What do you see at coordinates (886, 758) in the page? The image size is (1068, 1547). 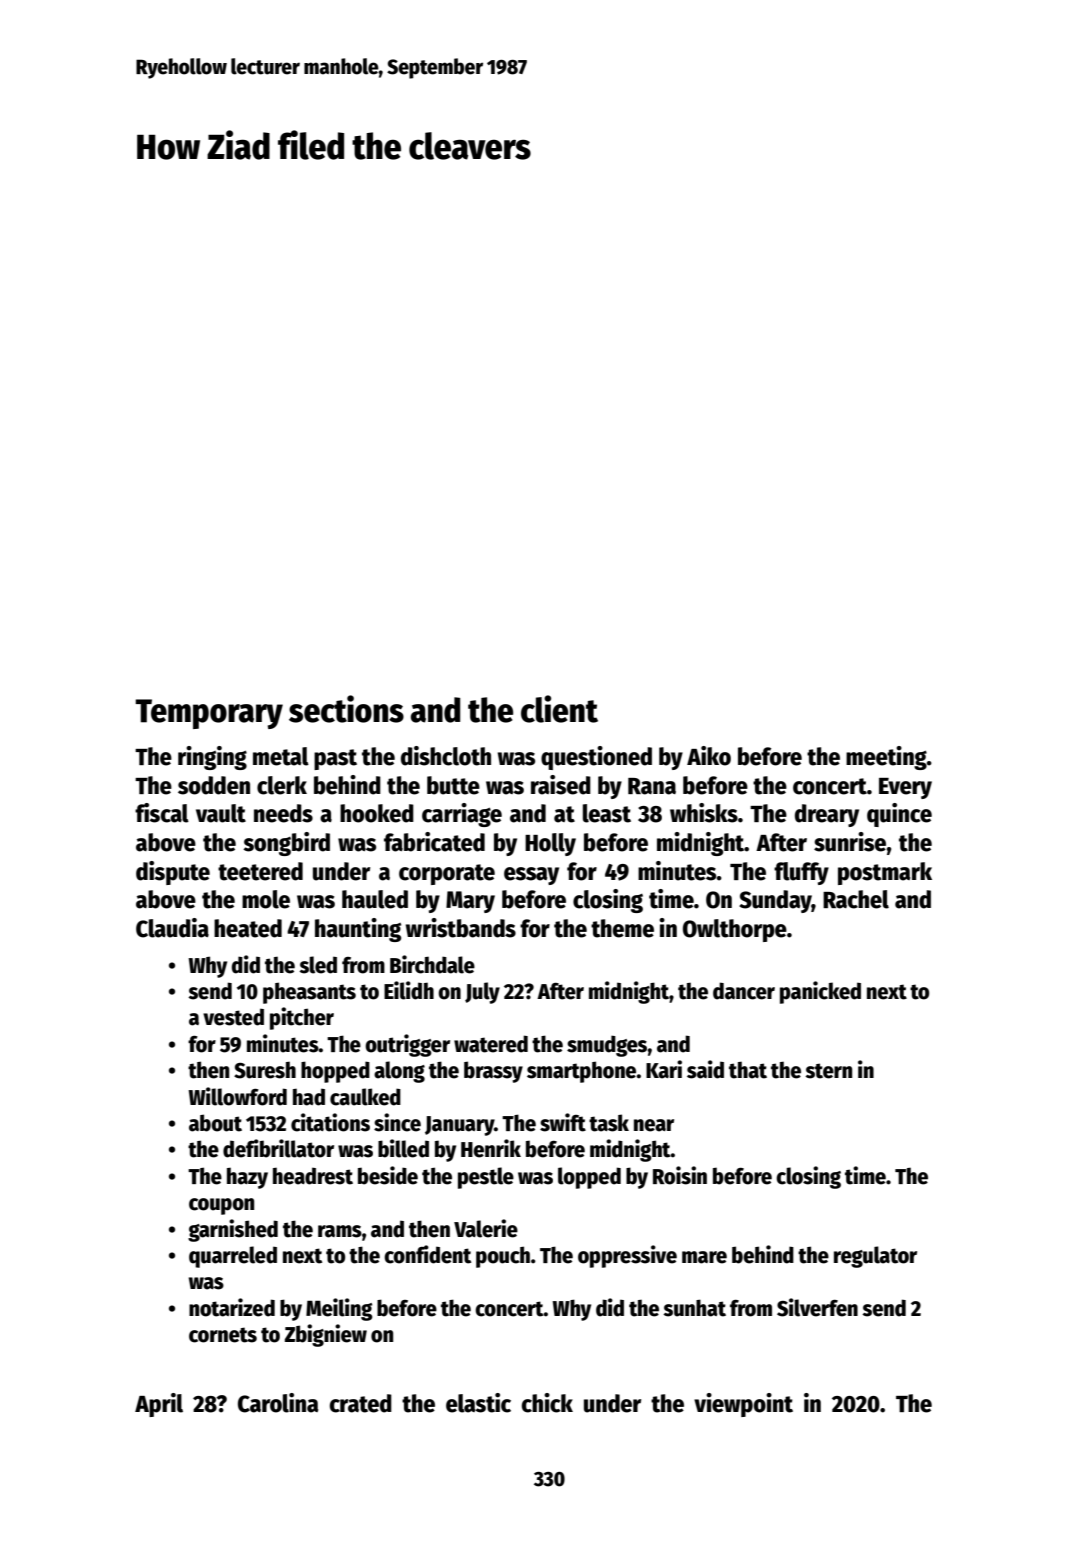 I see `meeting` at bounding box center [886, 758].
